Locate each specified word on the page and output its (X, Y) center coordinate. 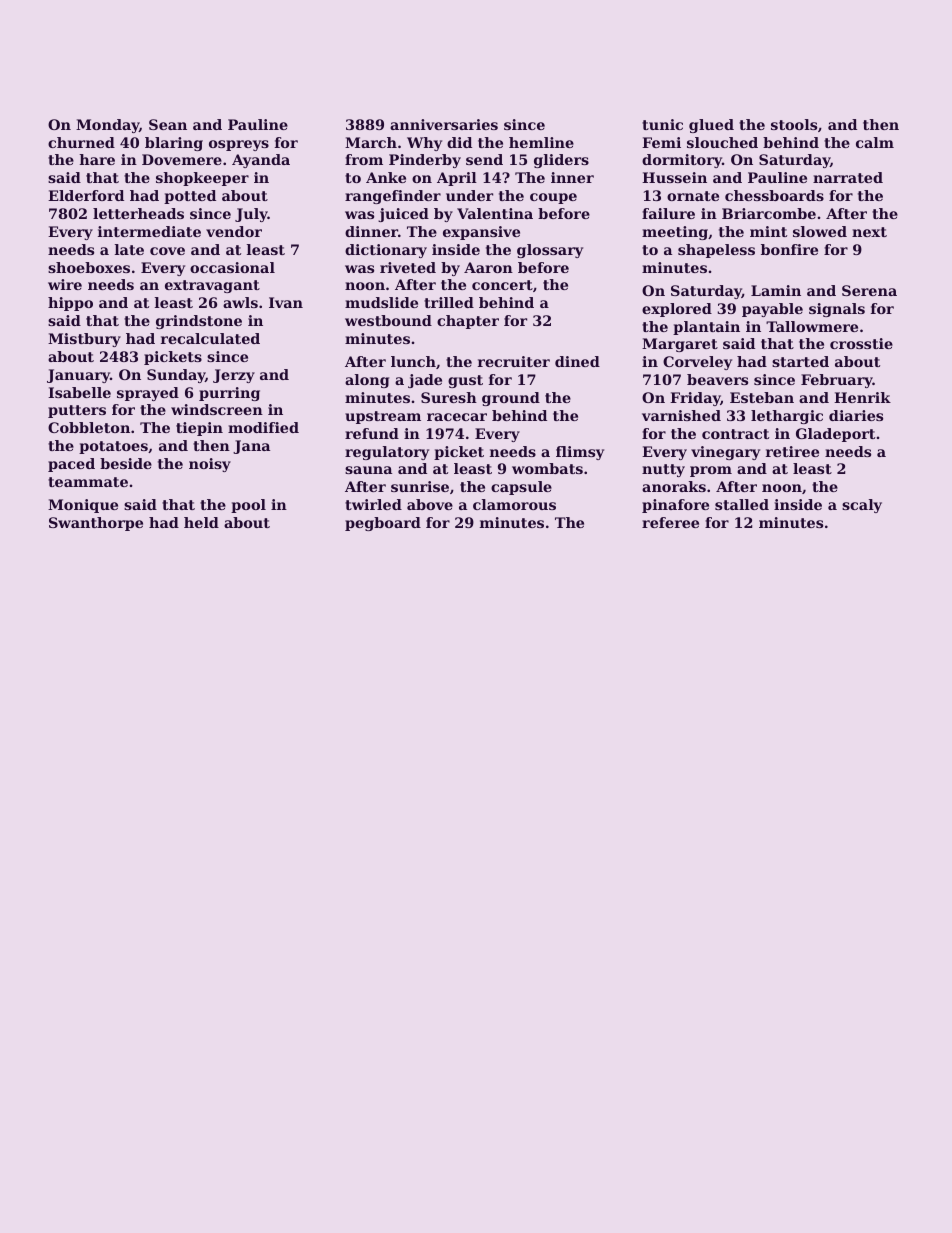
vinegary (725, 453)
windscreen (217, 409)
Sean (168, 124)
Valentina (495, 213)
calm (875, 142)
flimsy (580, 453)
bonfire (789, 249)
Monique (83, 506)
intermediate (149, 231)
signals (837, 310)
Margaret (680, 345)
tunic (662, 124)
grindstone (199, 322)
